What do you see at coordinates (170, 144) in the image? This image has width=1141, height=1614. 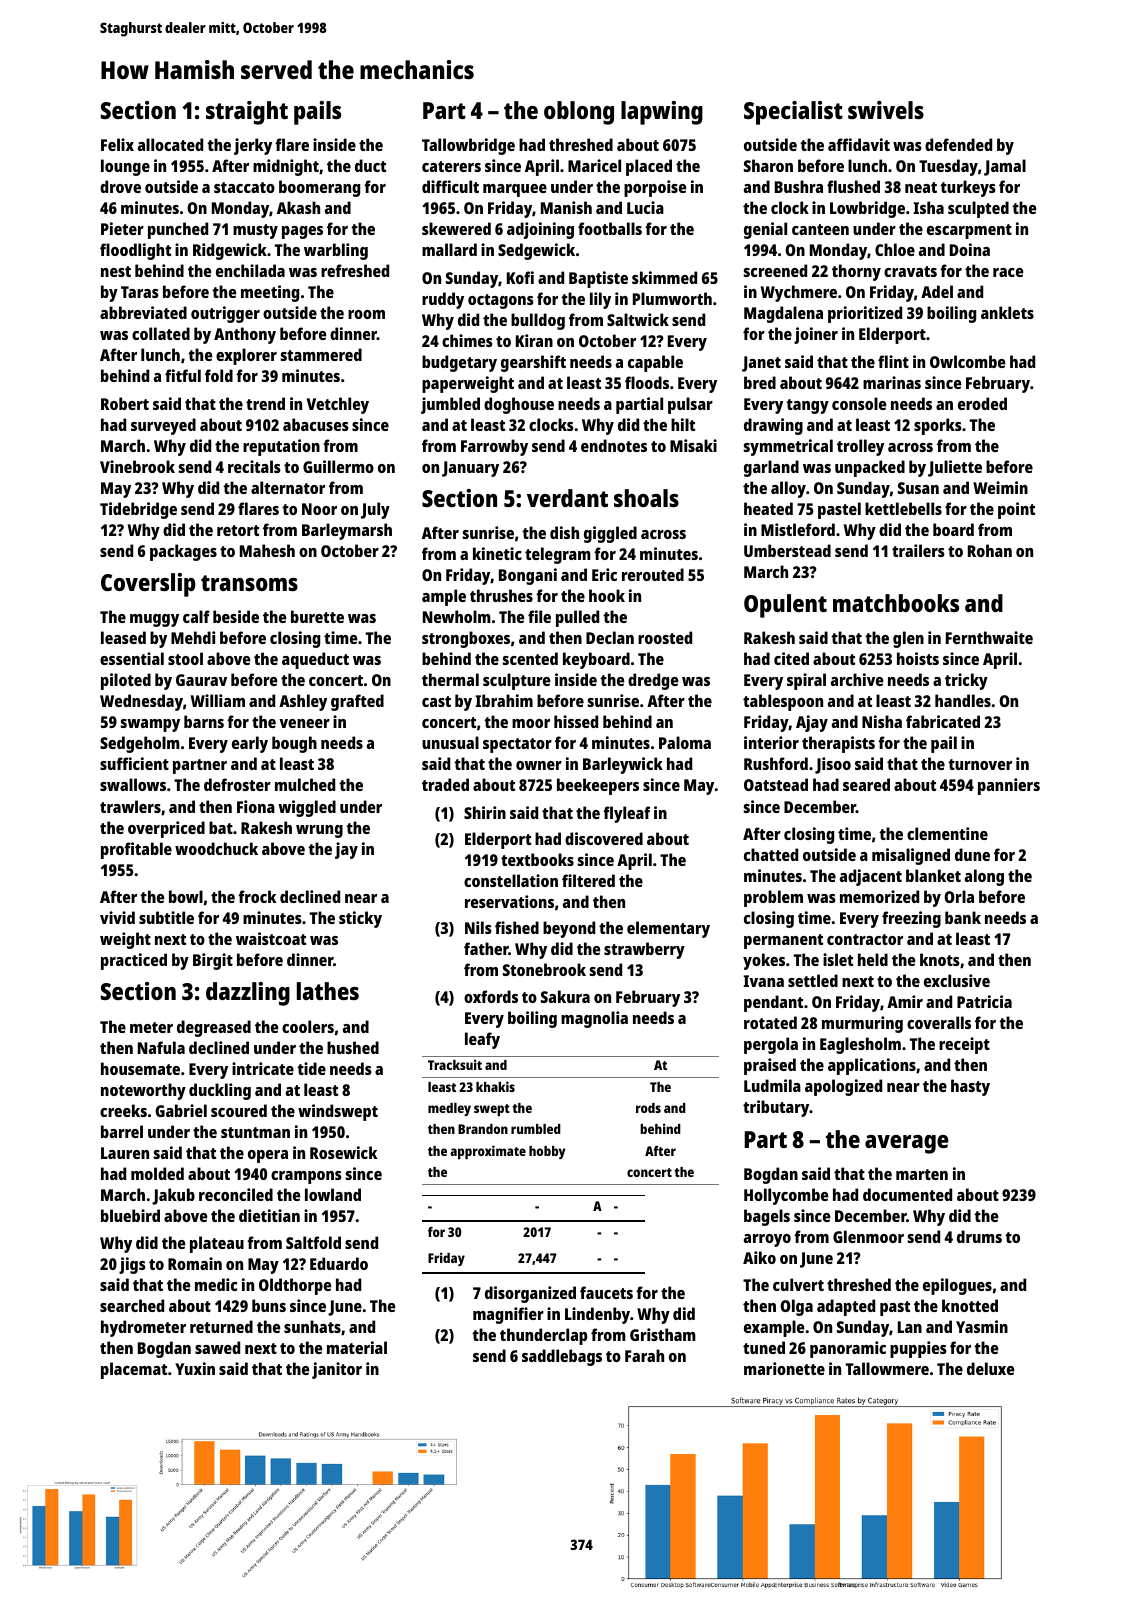 I see `allocated` at bounding box center [170, 144].
